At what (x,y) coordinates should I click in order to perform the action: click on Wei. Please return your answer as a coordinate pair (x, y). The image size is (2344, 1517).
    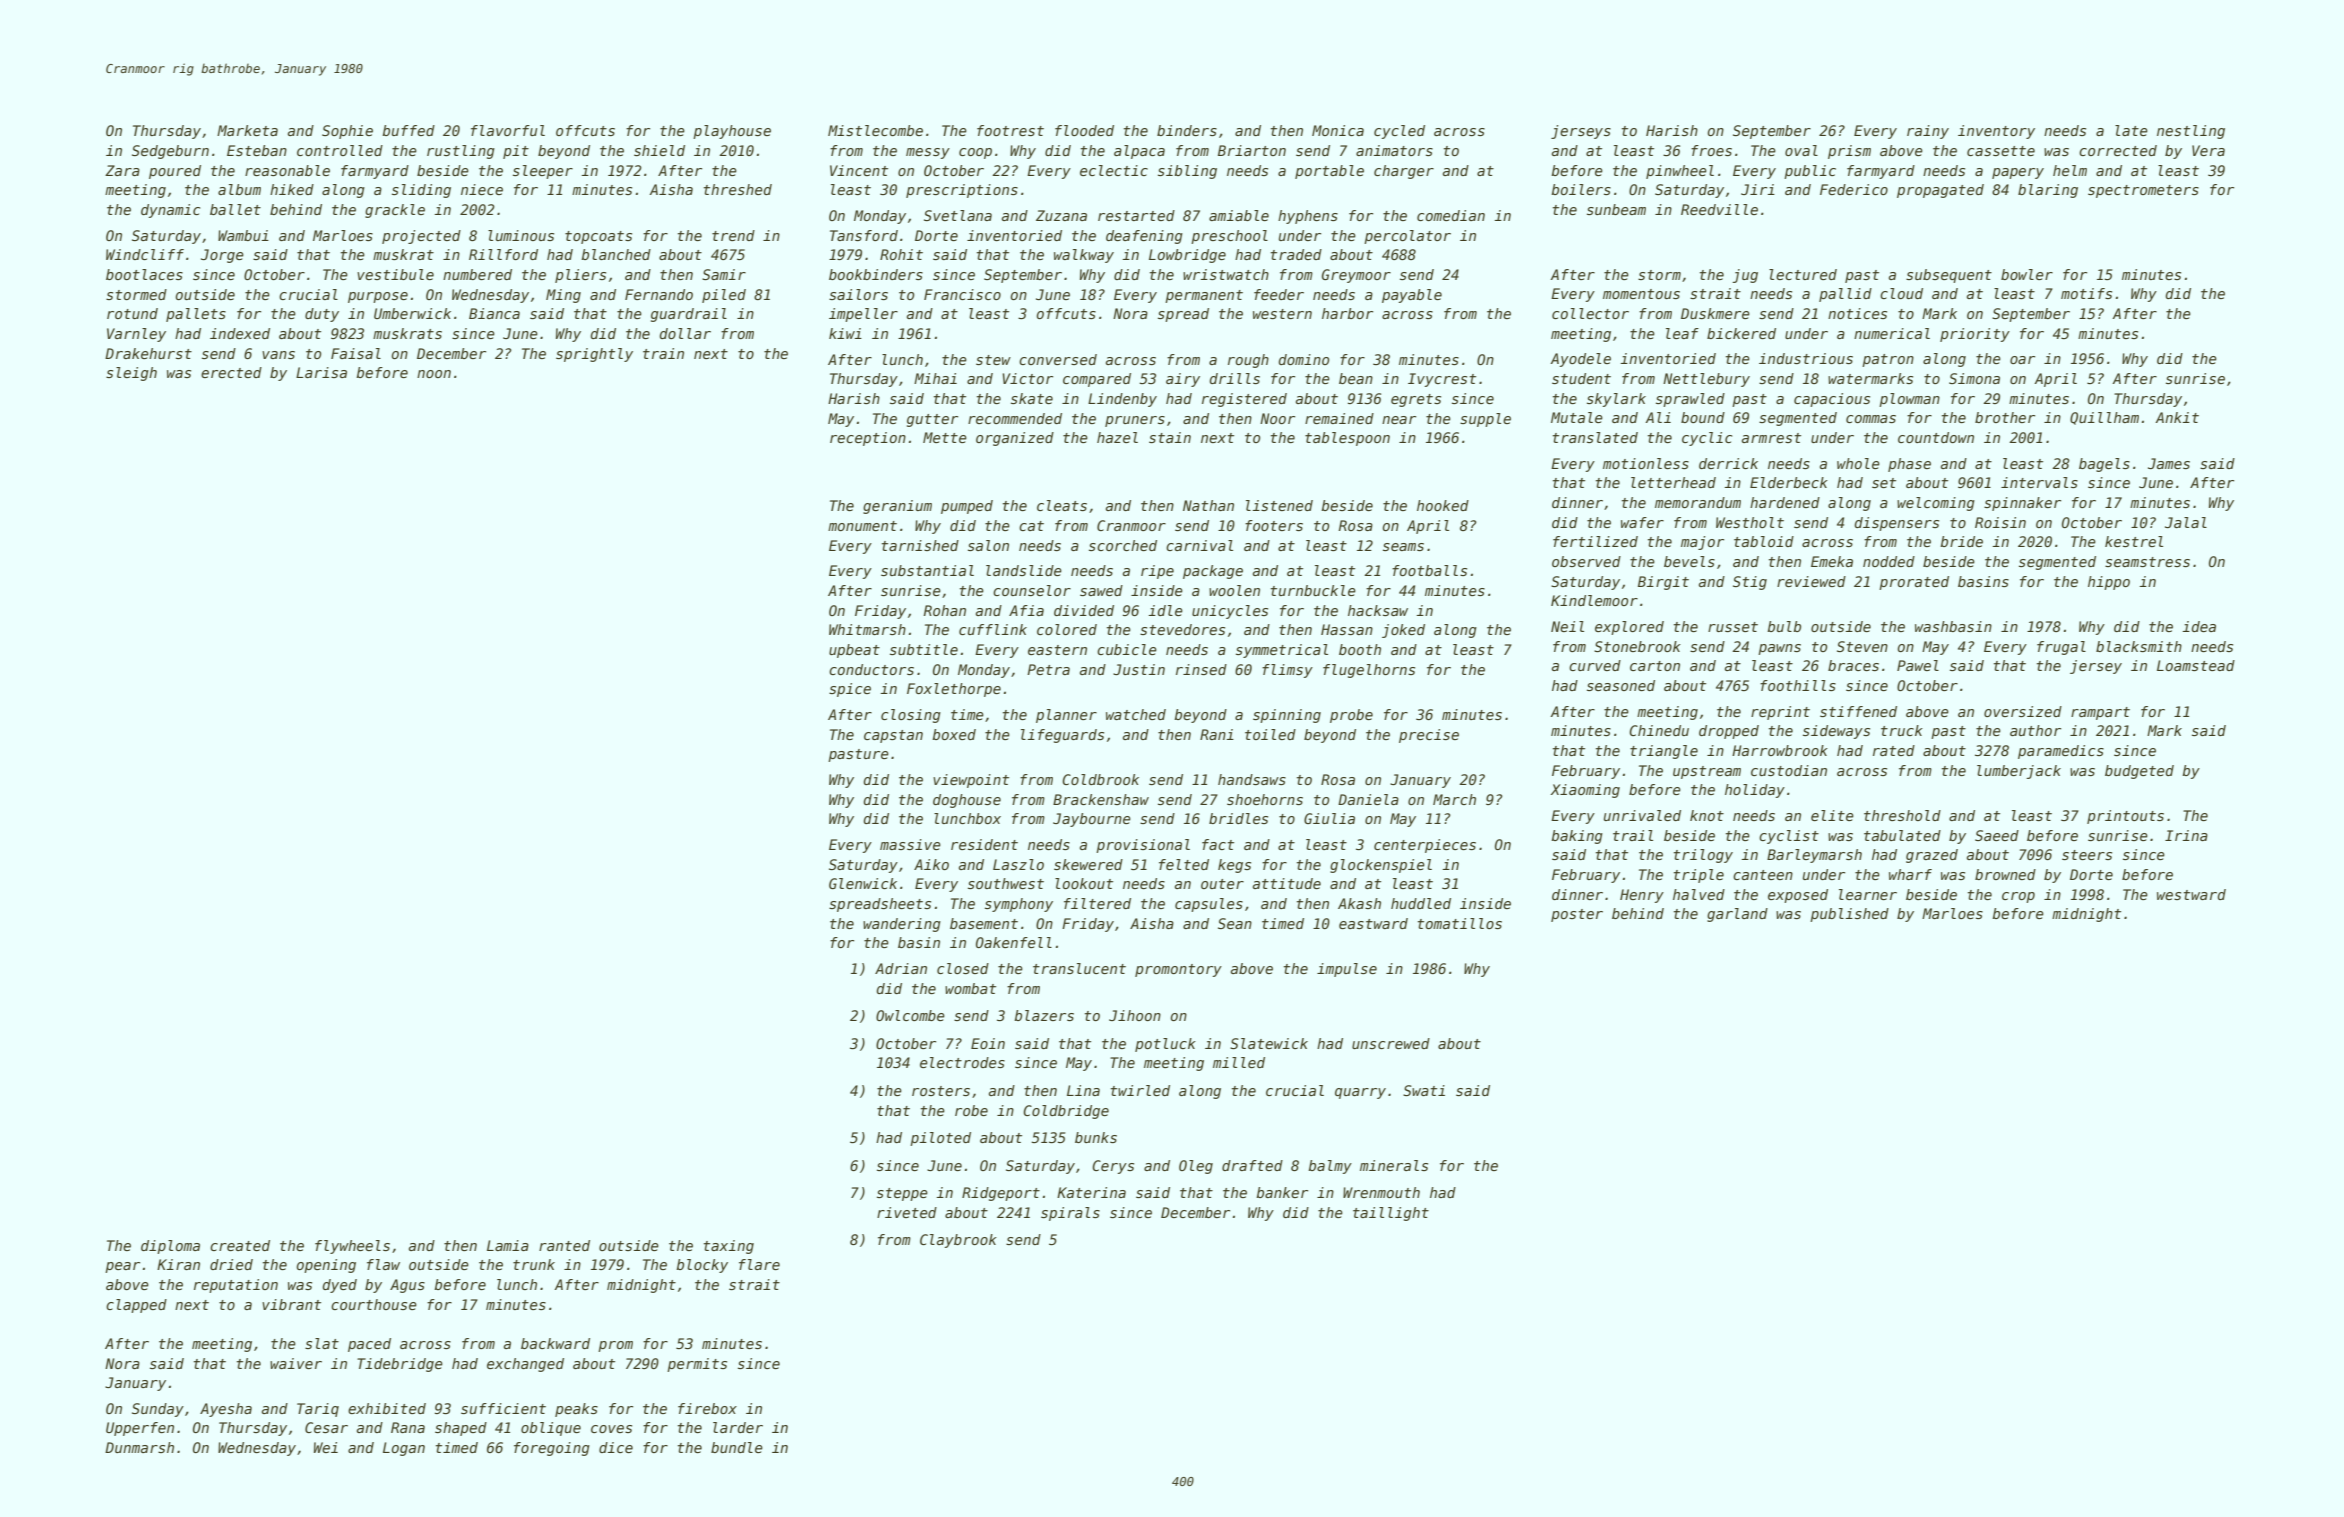
    Looking at the image, I should click on (326, 1447).
